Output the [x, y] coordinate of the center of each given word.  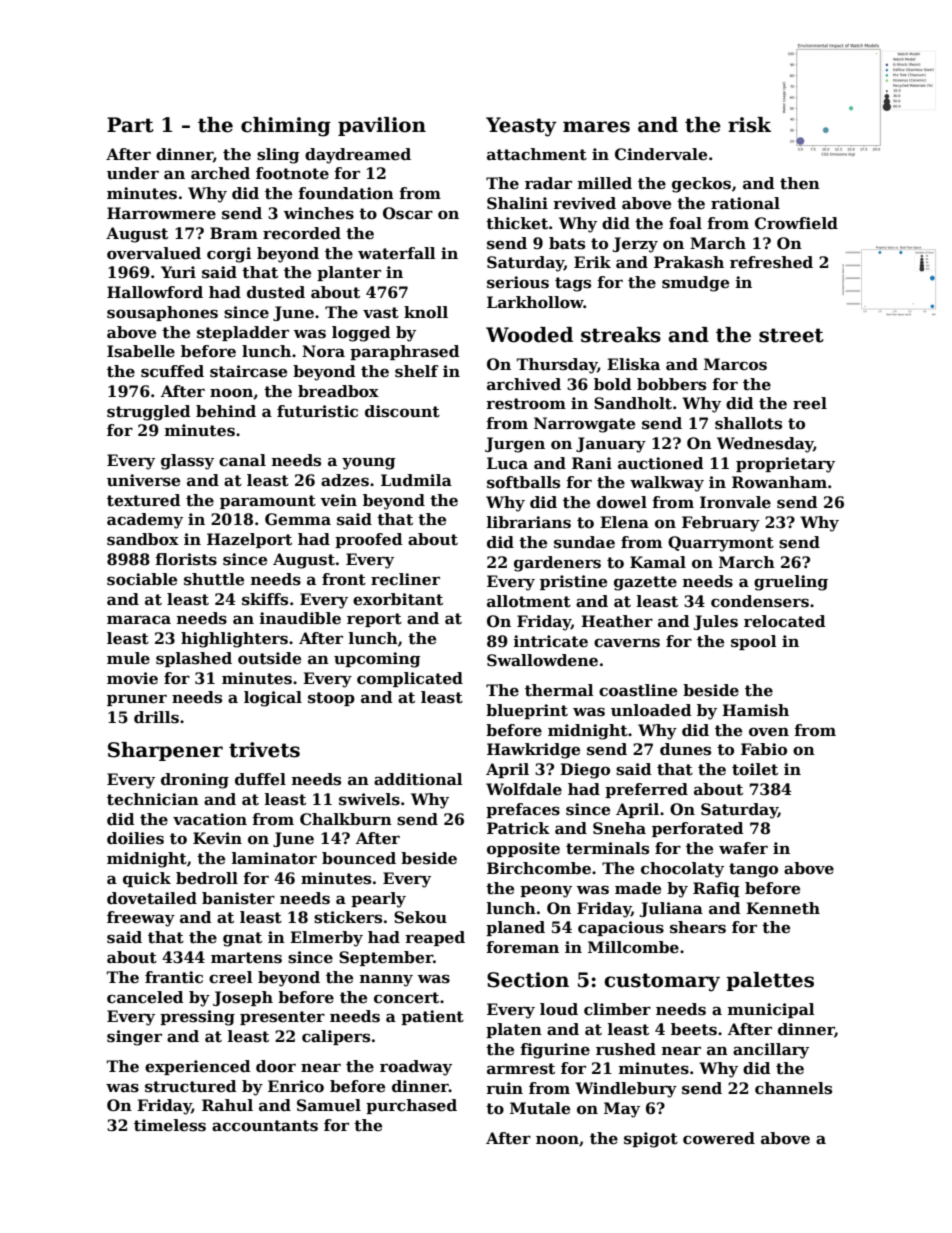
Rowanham [779, 482]
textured [144, 500]
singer [134, 1038]
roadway [416, 1068]
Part [130, 125]
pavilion [382, 126]
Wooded [529, 335]
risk [749, 125]
